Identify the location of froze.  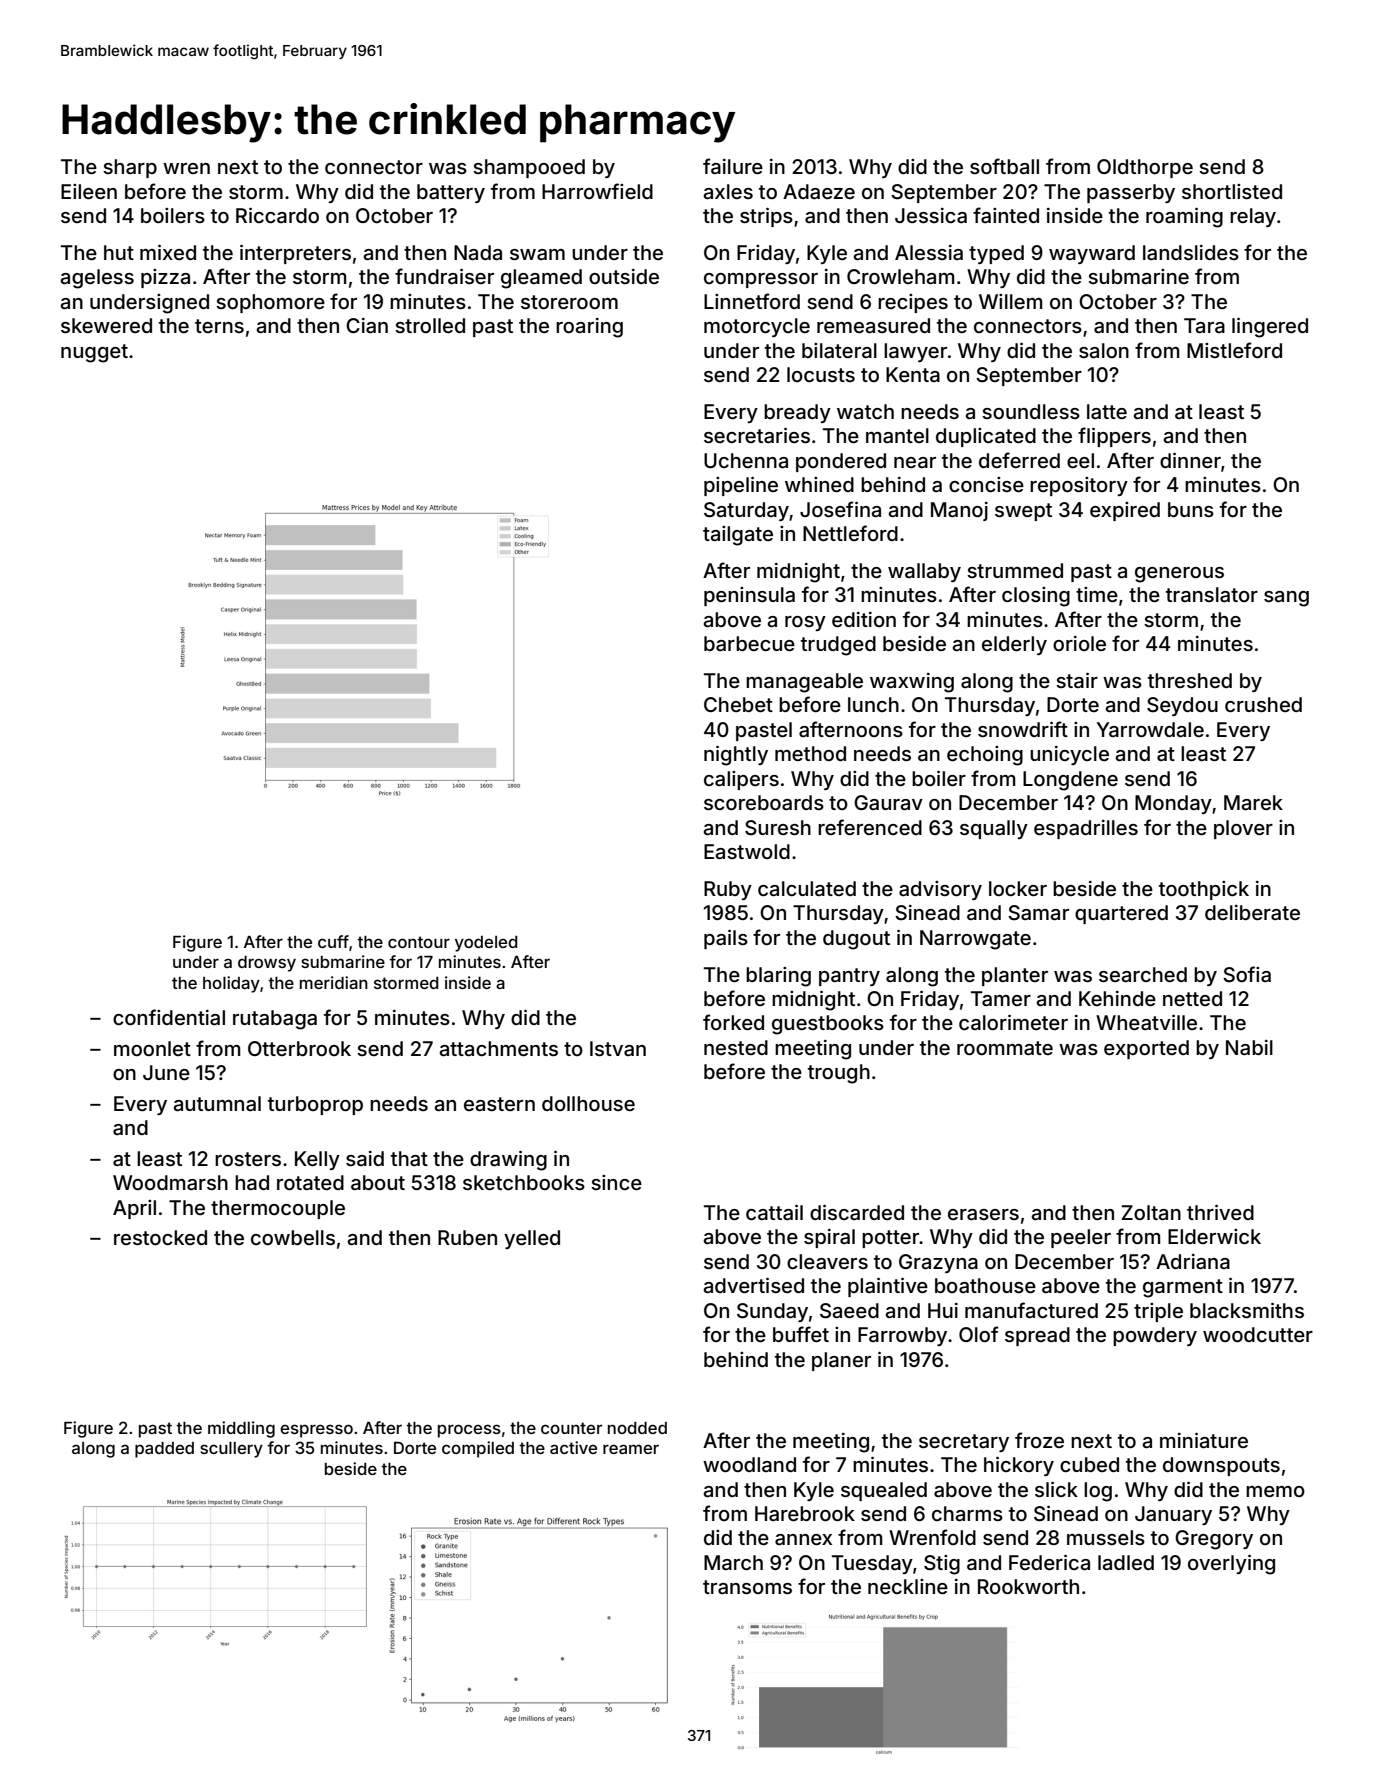
(1039, 1440).
